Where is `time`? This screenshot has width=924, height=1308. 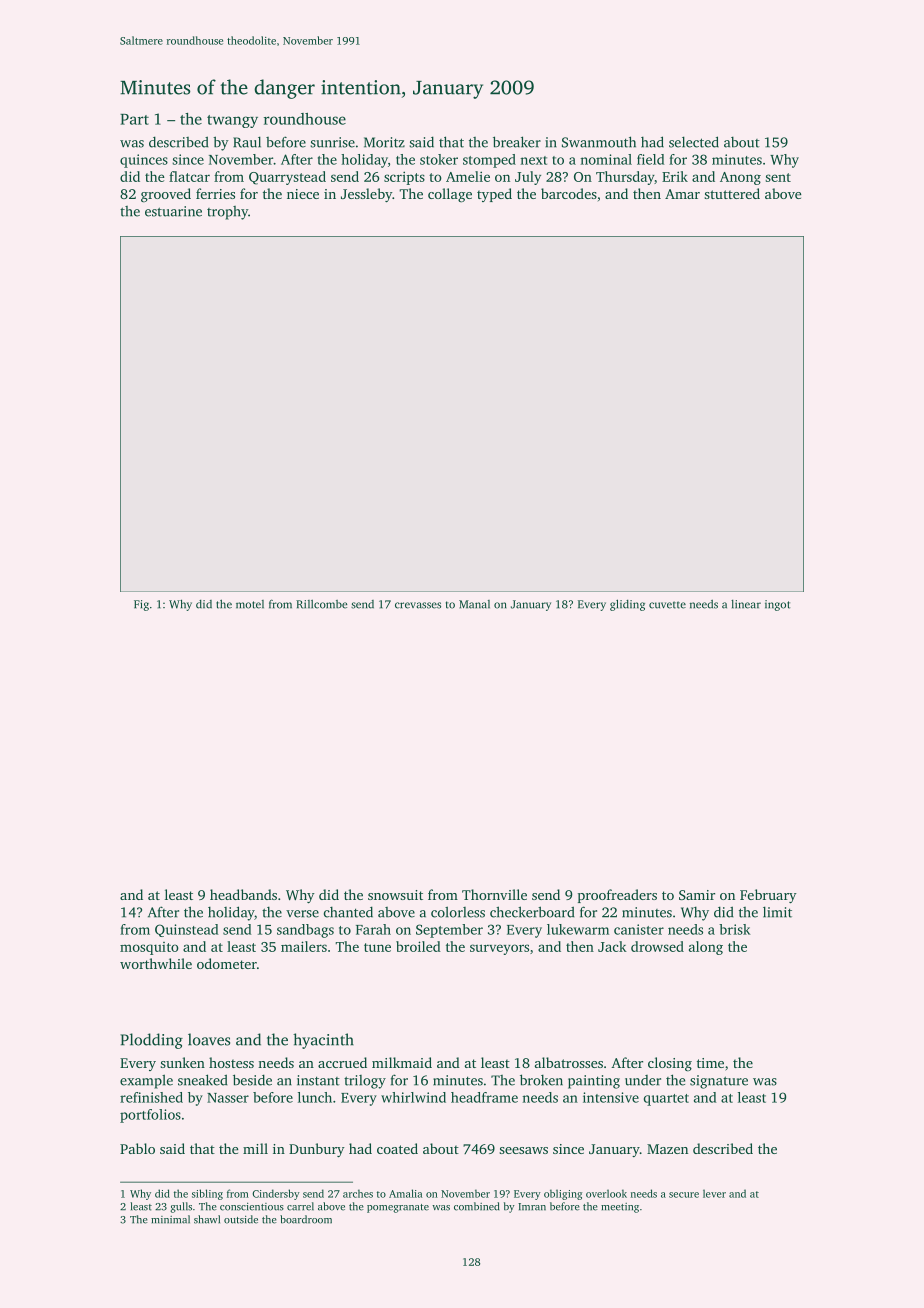
time is located at coordinates (710, 1063).
